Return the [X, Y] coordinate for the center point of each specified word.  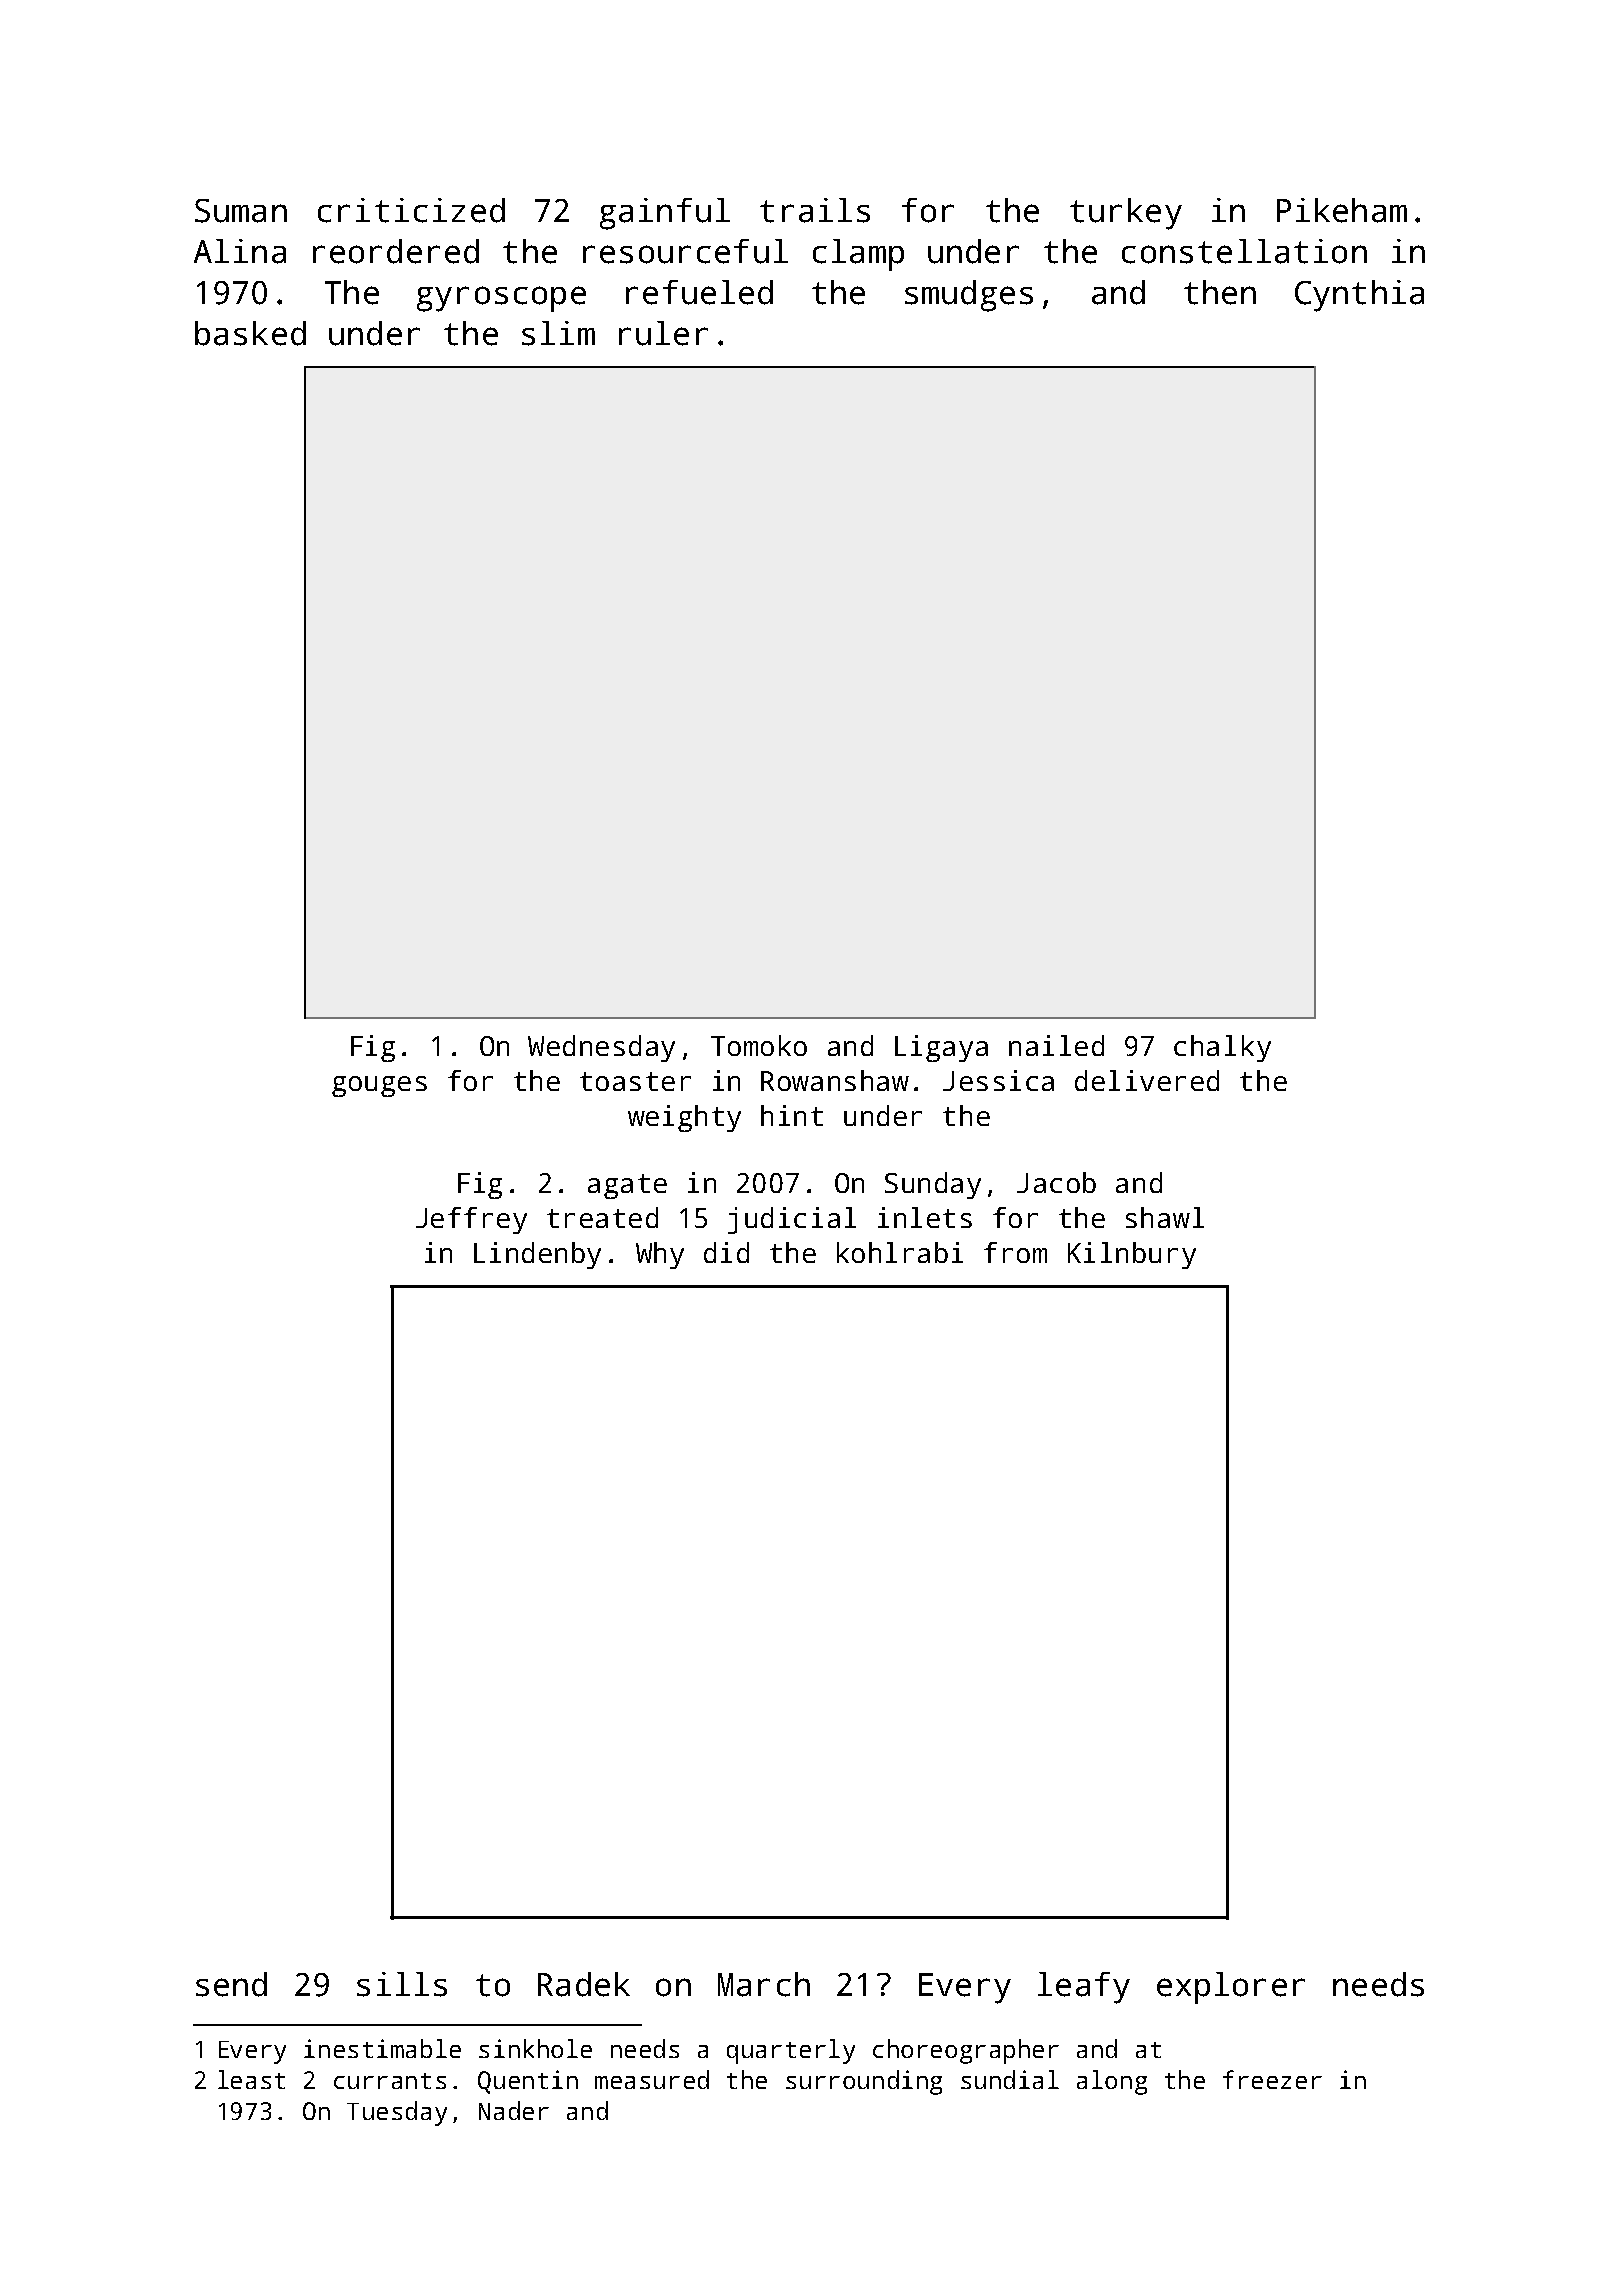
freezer [1272, 2079]
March [764, 1984]
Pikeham [1342, 210]
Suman [241, 211]
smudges [969, 296]
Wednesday [601, 1048]
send [231, 1984]
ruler [663, 333]
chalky [1222, 1048]
